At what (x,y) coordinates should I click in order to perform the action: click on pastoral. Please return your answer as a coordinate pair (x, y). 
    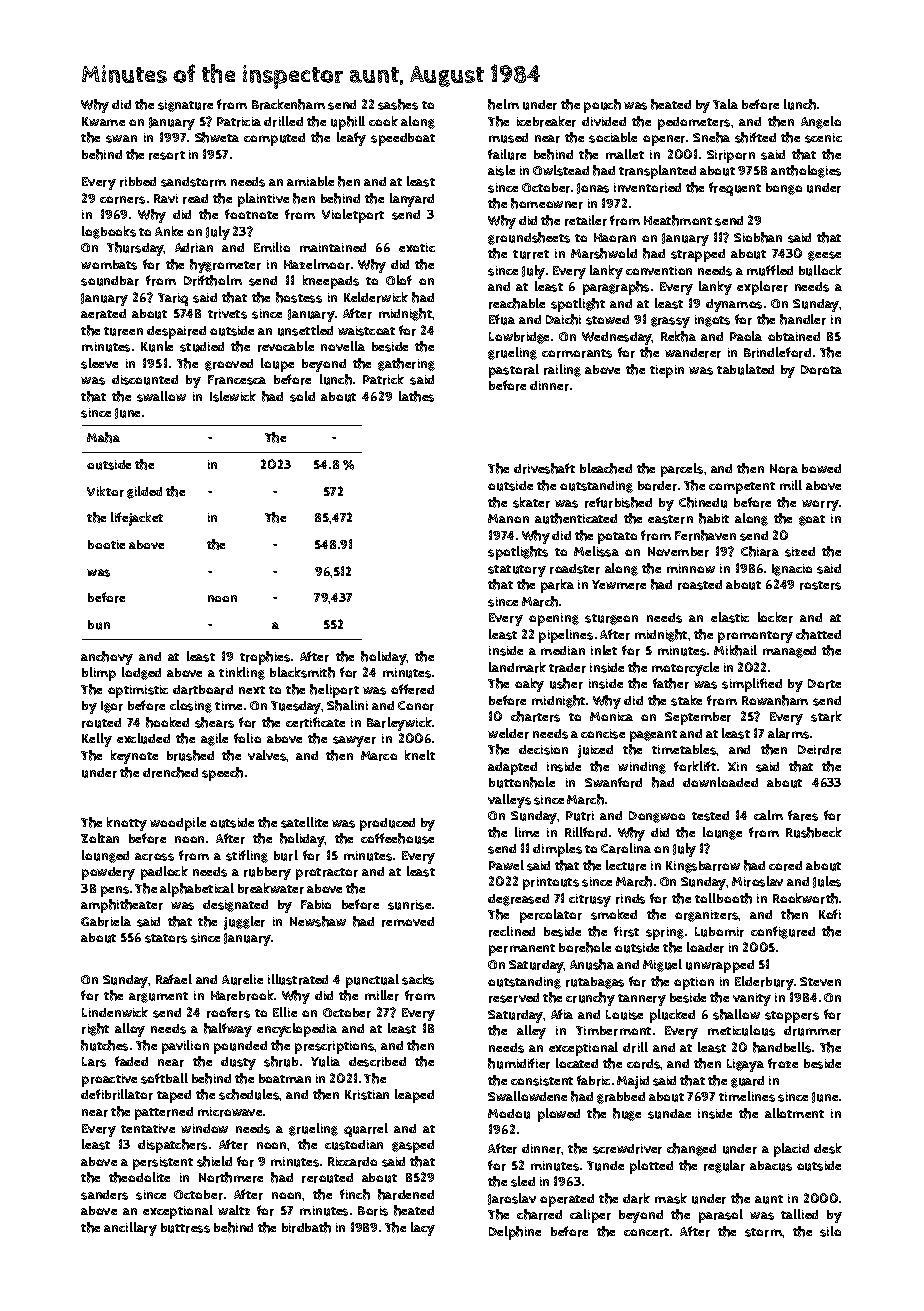
    Looking at the image, I should click on (514, 371).
